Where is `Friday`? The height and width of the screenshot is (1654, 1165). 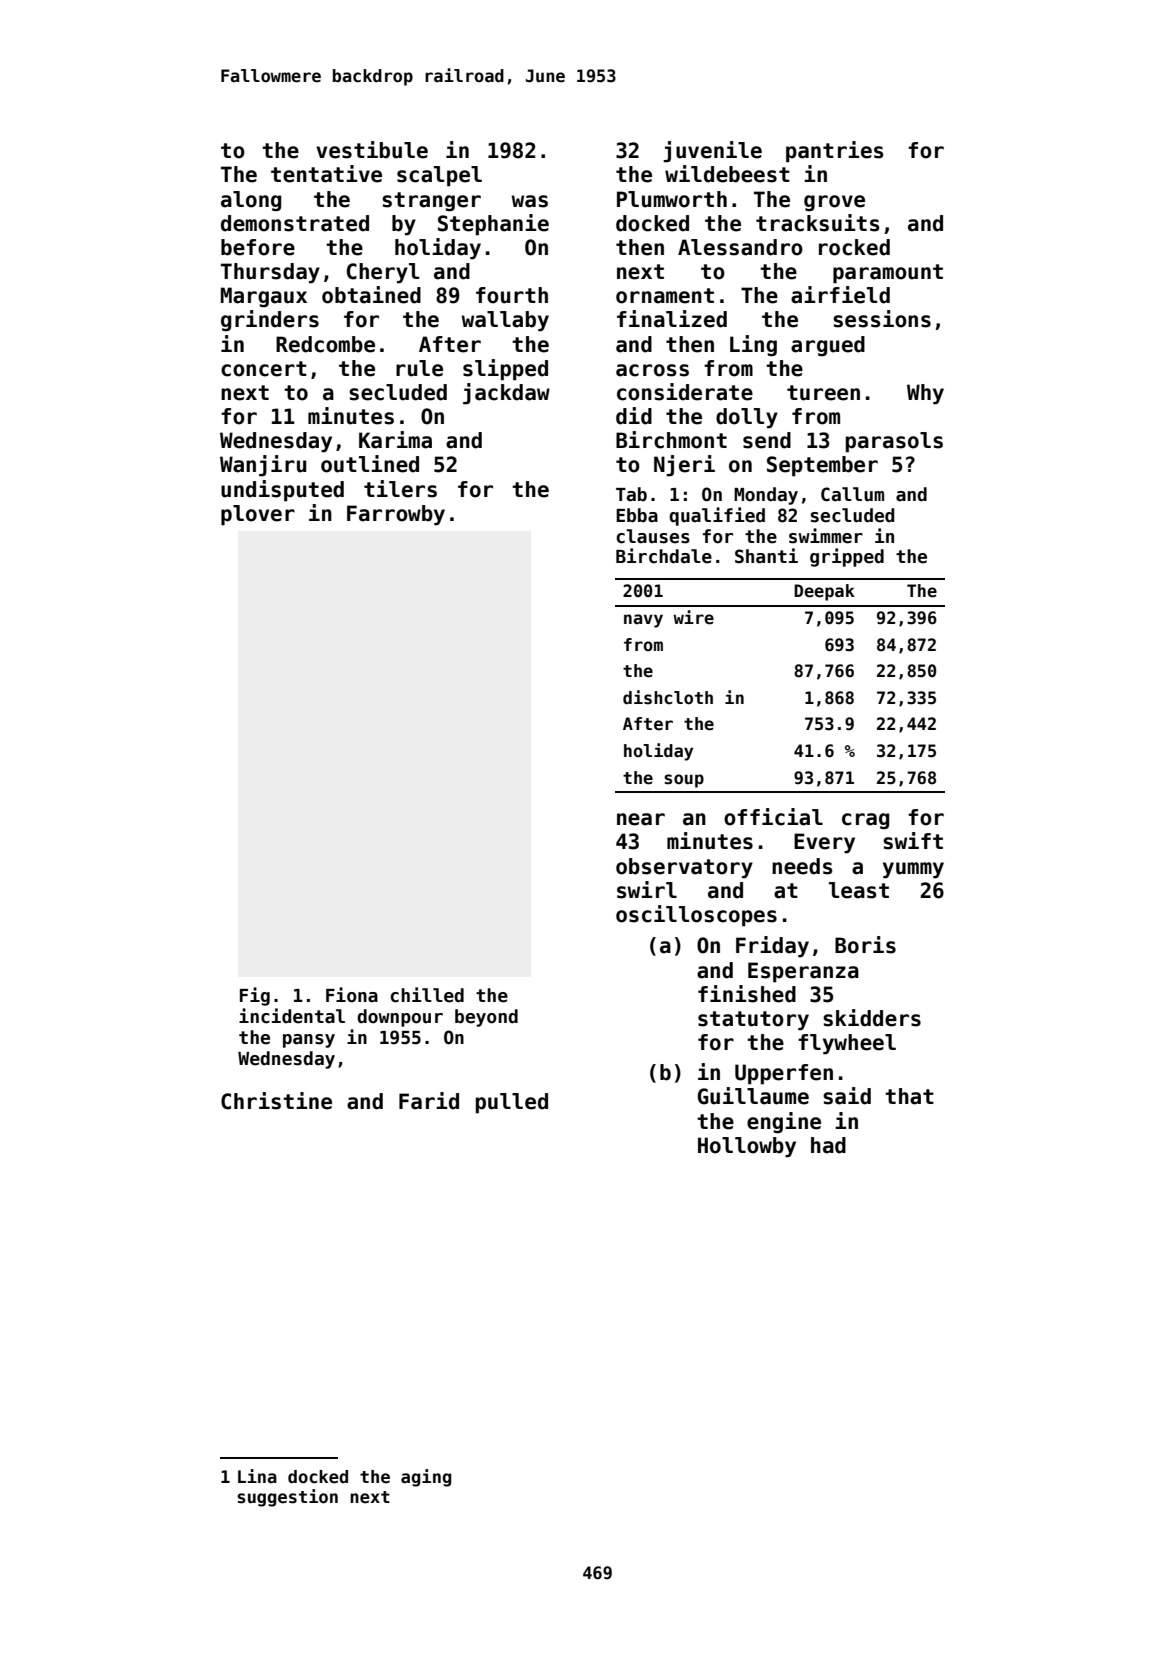 Friday is located at coordinates (772, 947).
